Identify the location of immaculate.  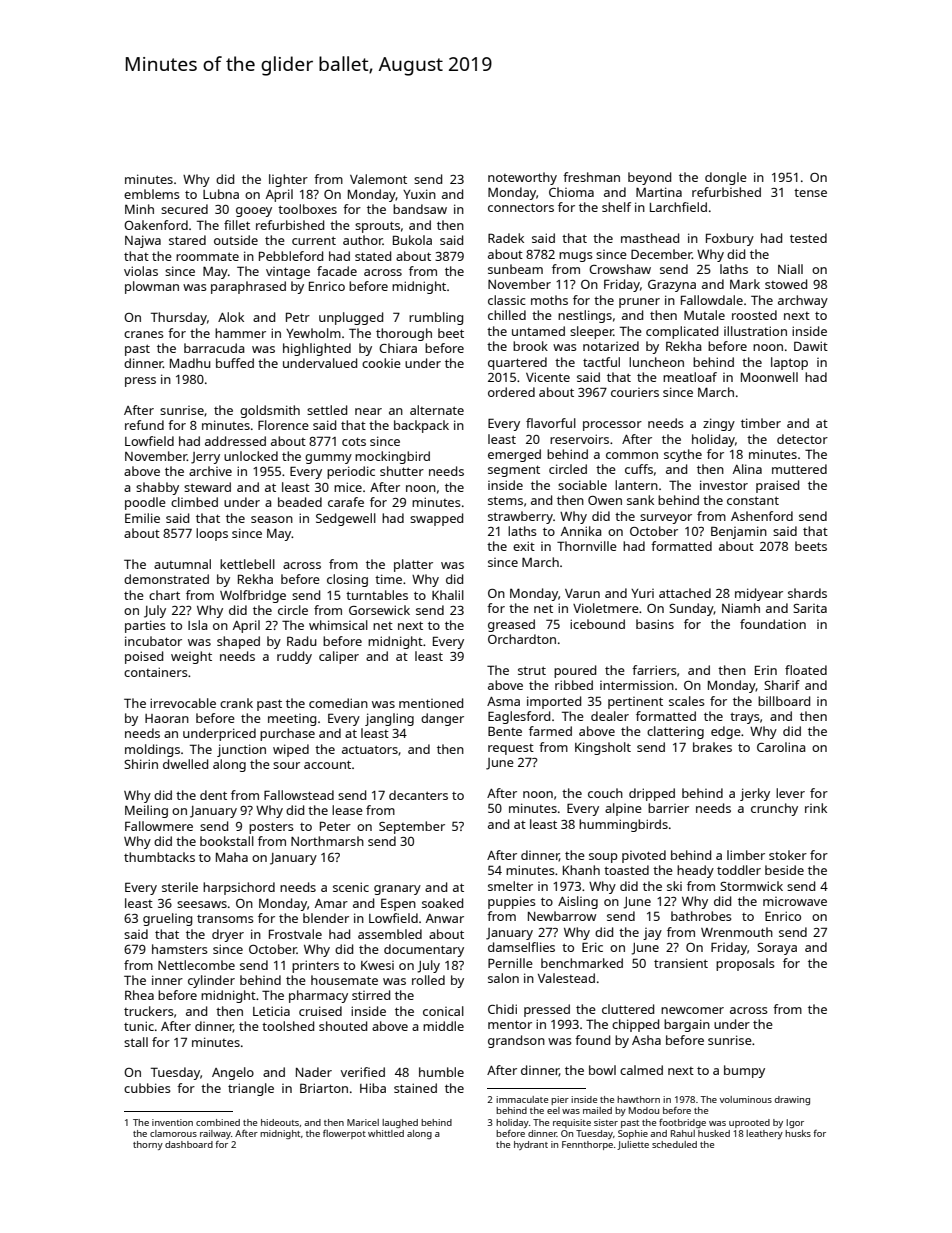
(522, 1099).
